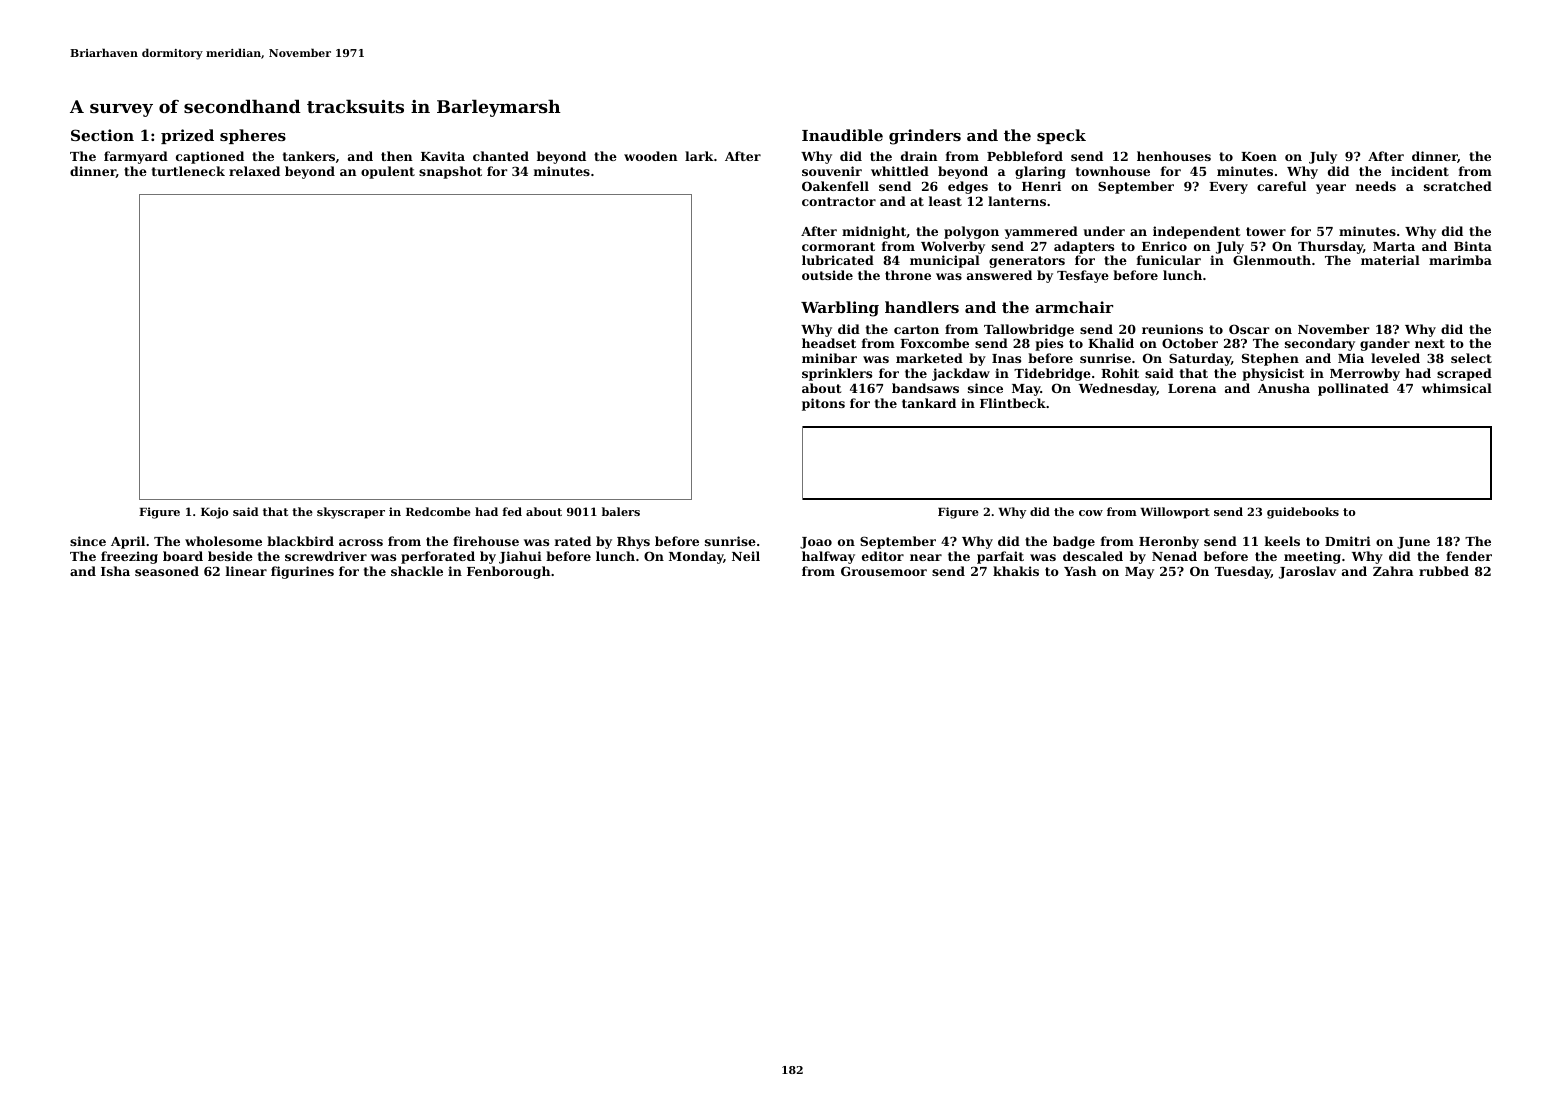  Describe the element at coordinates (842, 135) in the screenshot. I see `Inaudible` at that location.
